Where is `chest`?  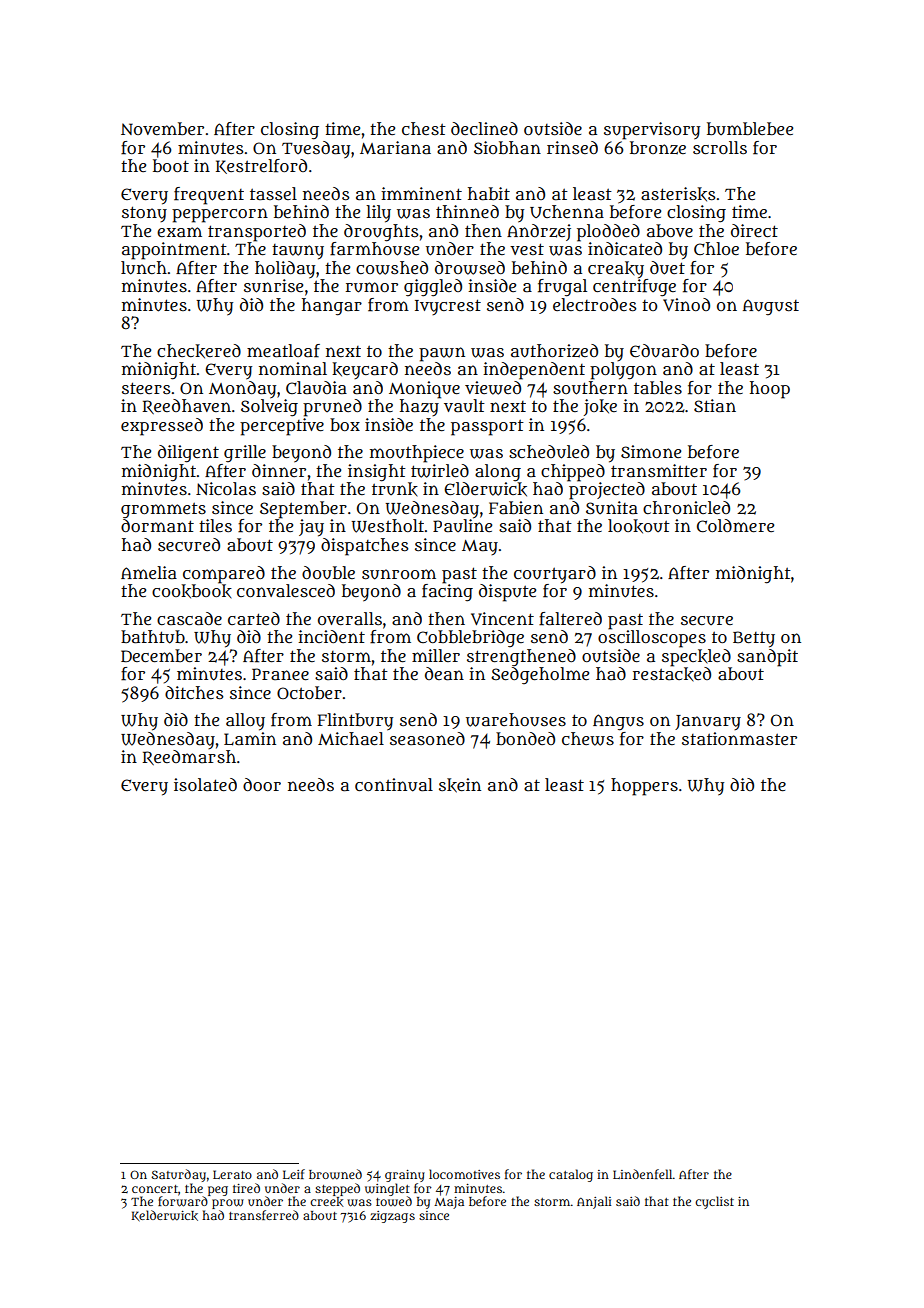
chest is located at coordinates (424, 128).
